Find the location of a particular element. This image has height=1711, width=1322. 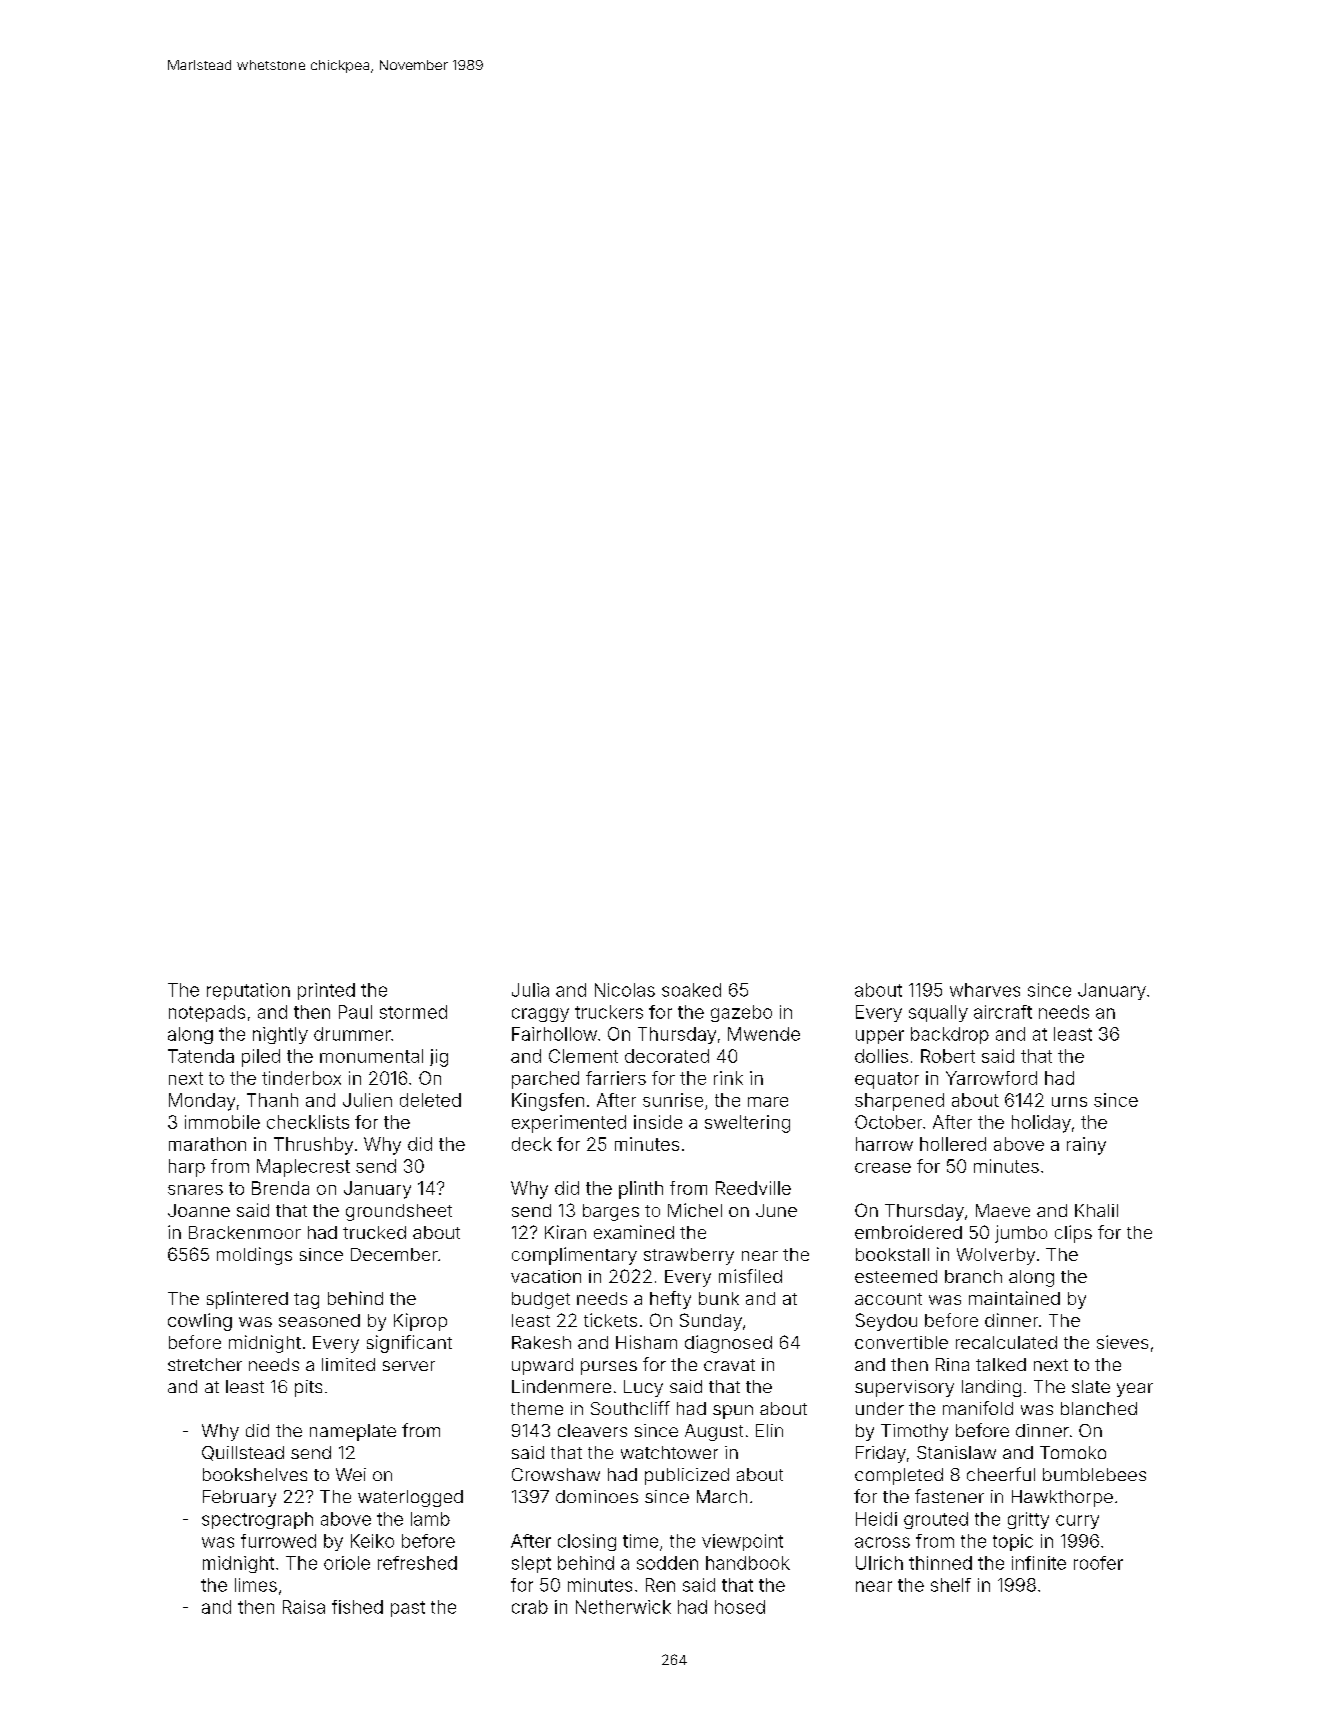

Raisa is located at coordinates (304, 1607).
